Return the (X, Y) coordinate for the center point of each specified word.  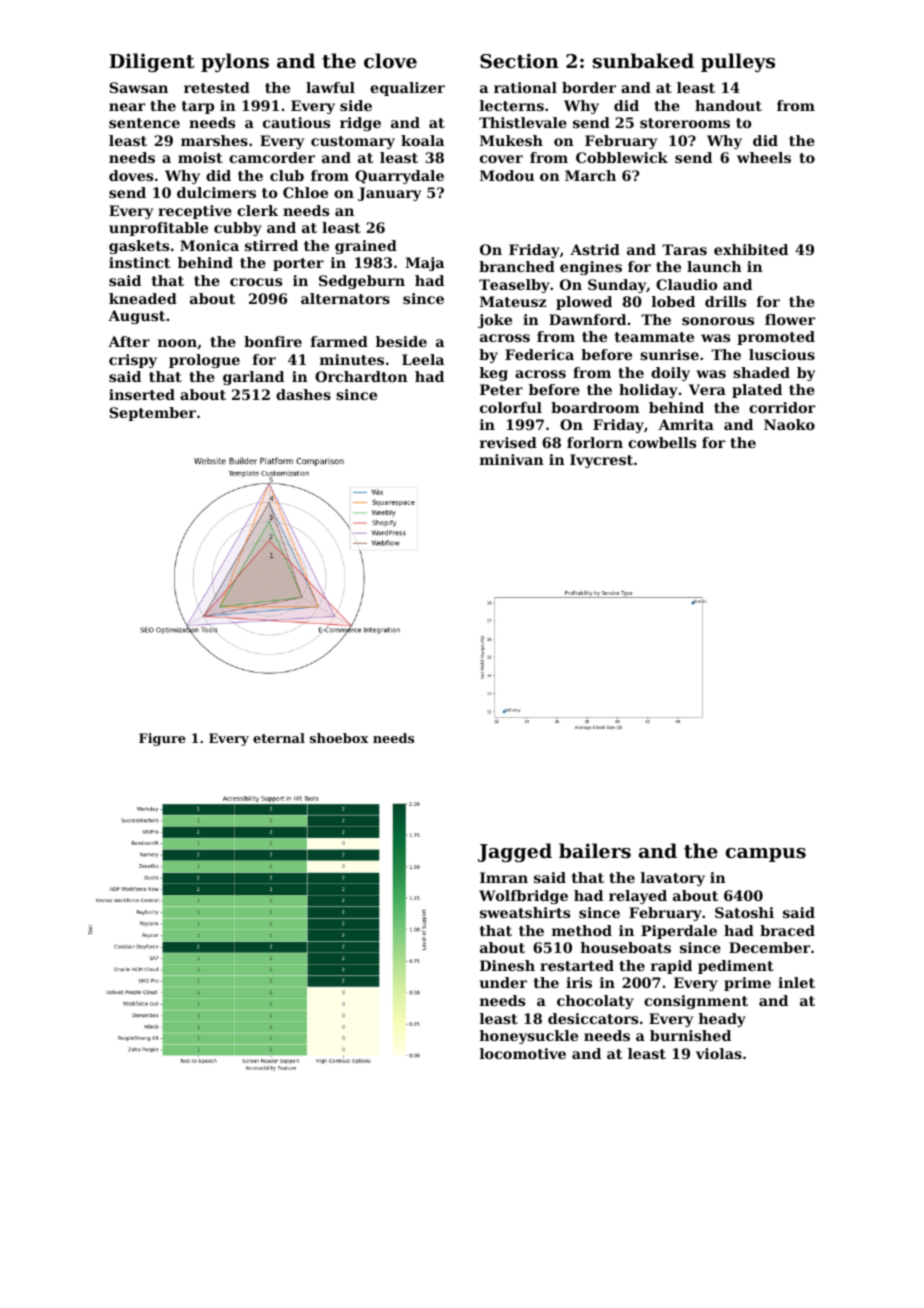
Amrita (686, 424)
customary (353, 142)
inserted (142, 394)
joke (495, 321)
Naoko (789, 424)
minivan (512, 459)
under (503, 982)
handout (728, 105)
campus (766, 855)
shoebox (339, 738)
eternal (279, 738)
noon (177, 343)
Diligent (151, 62)
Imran (504, 877)
